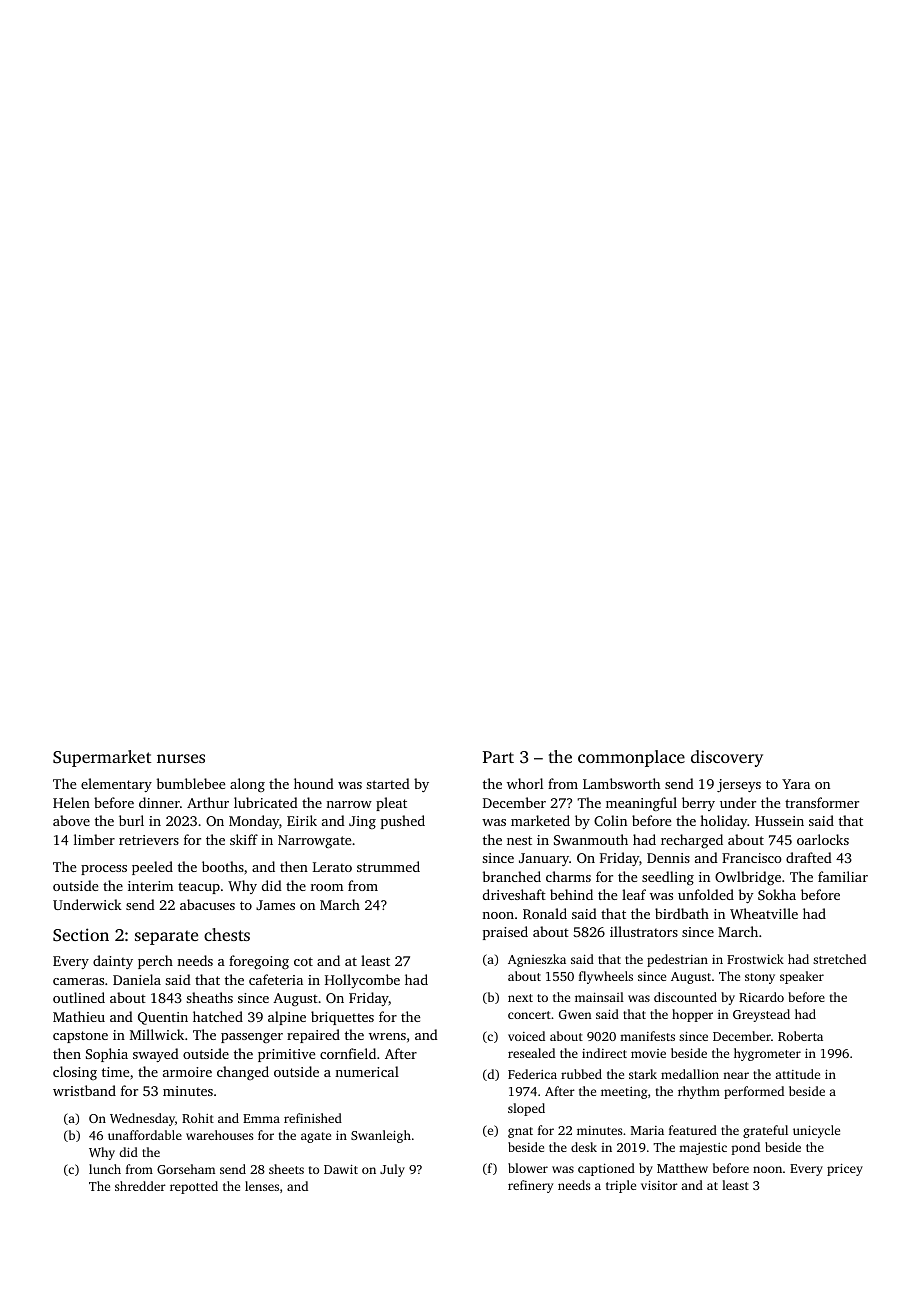 The image size is (924, 1308). I want to click on oarlocks, so click(823, 839).
